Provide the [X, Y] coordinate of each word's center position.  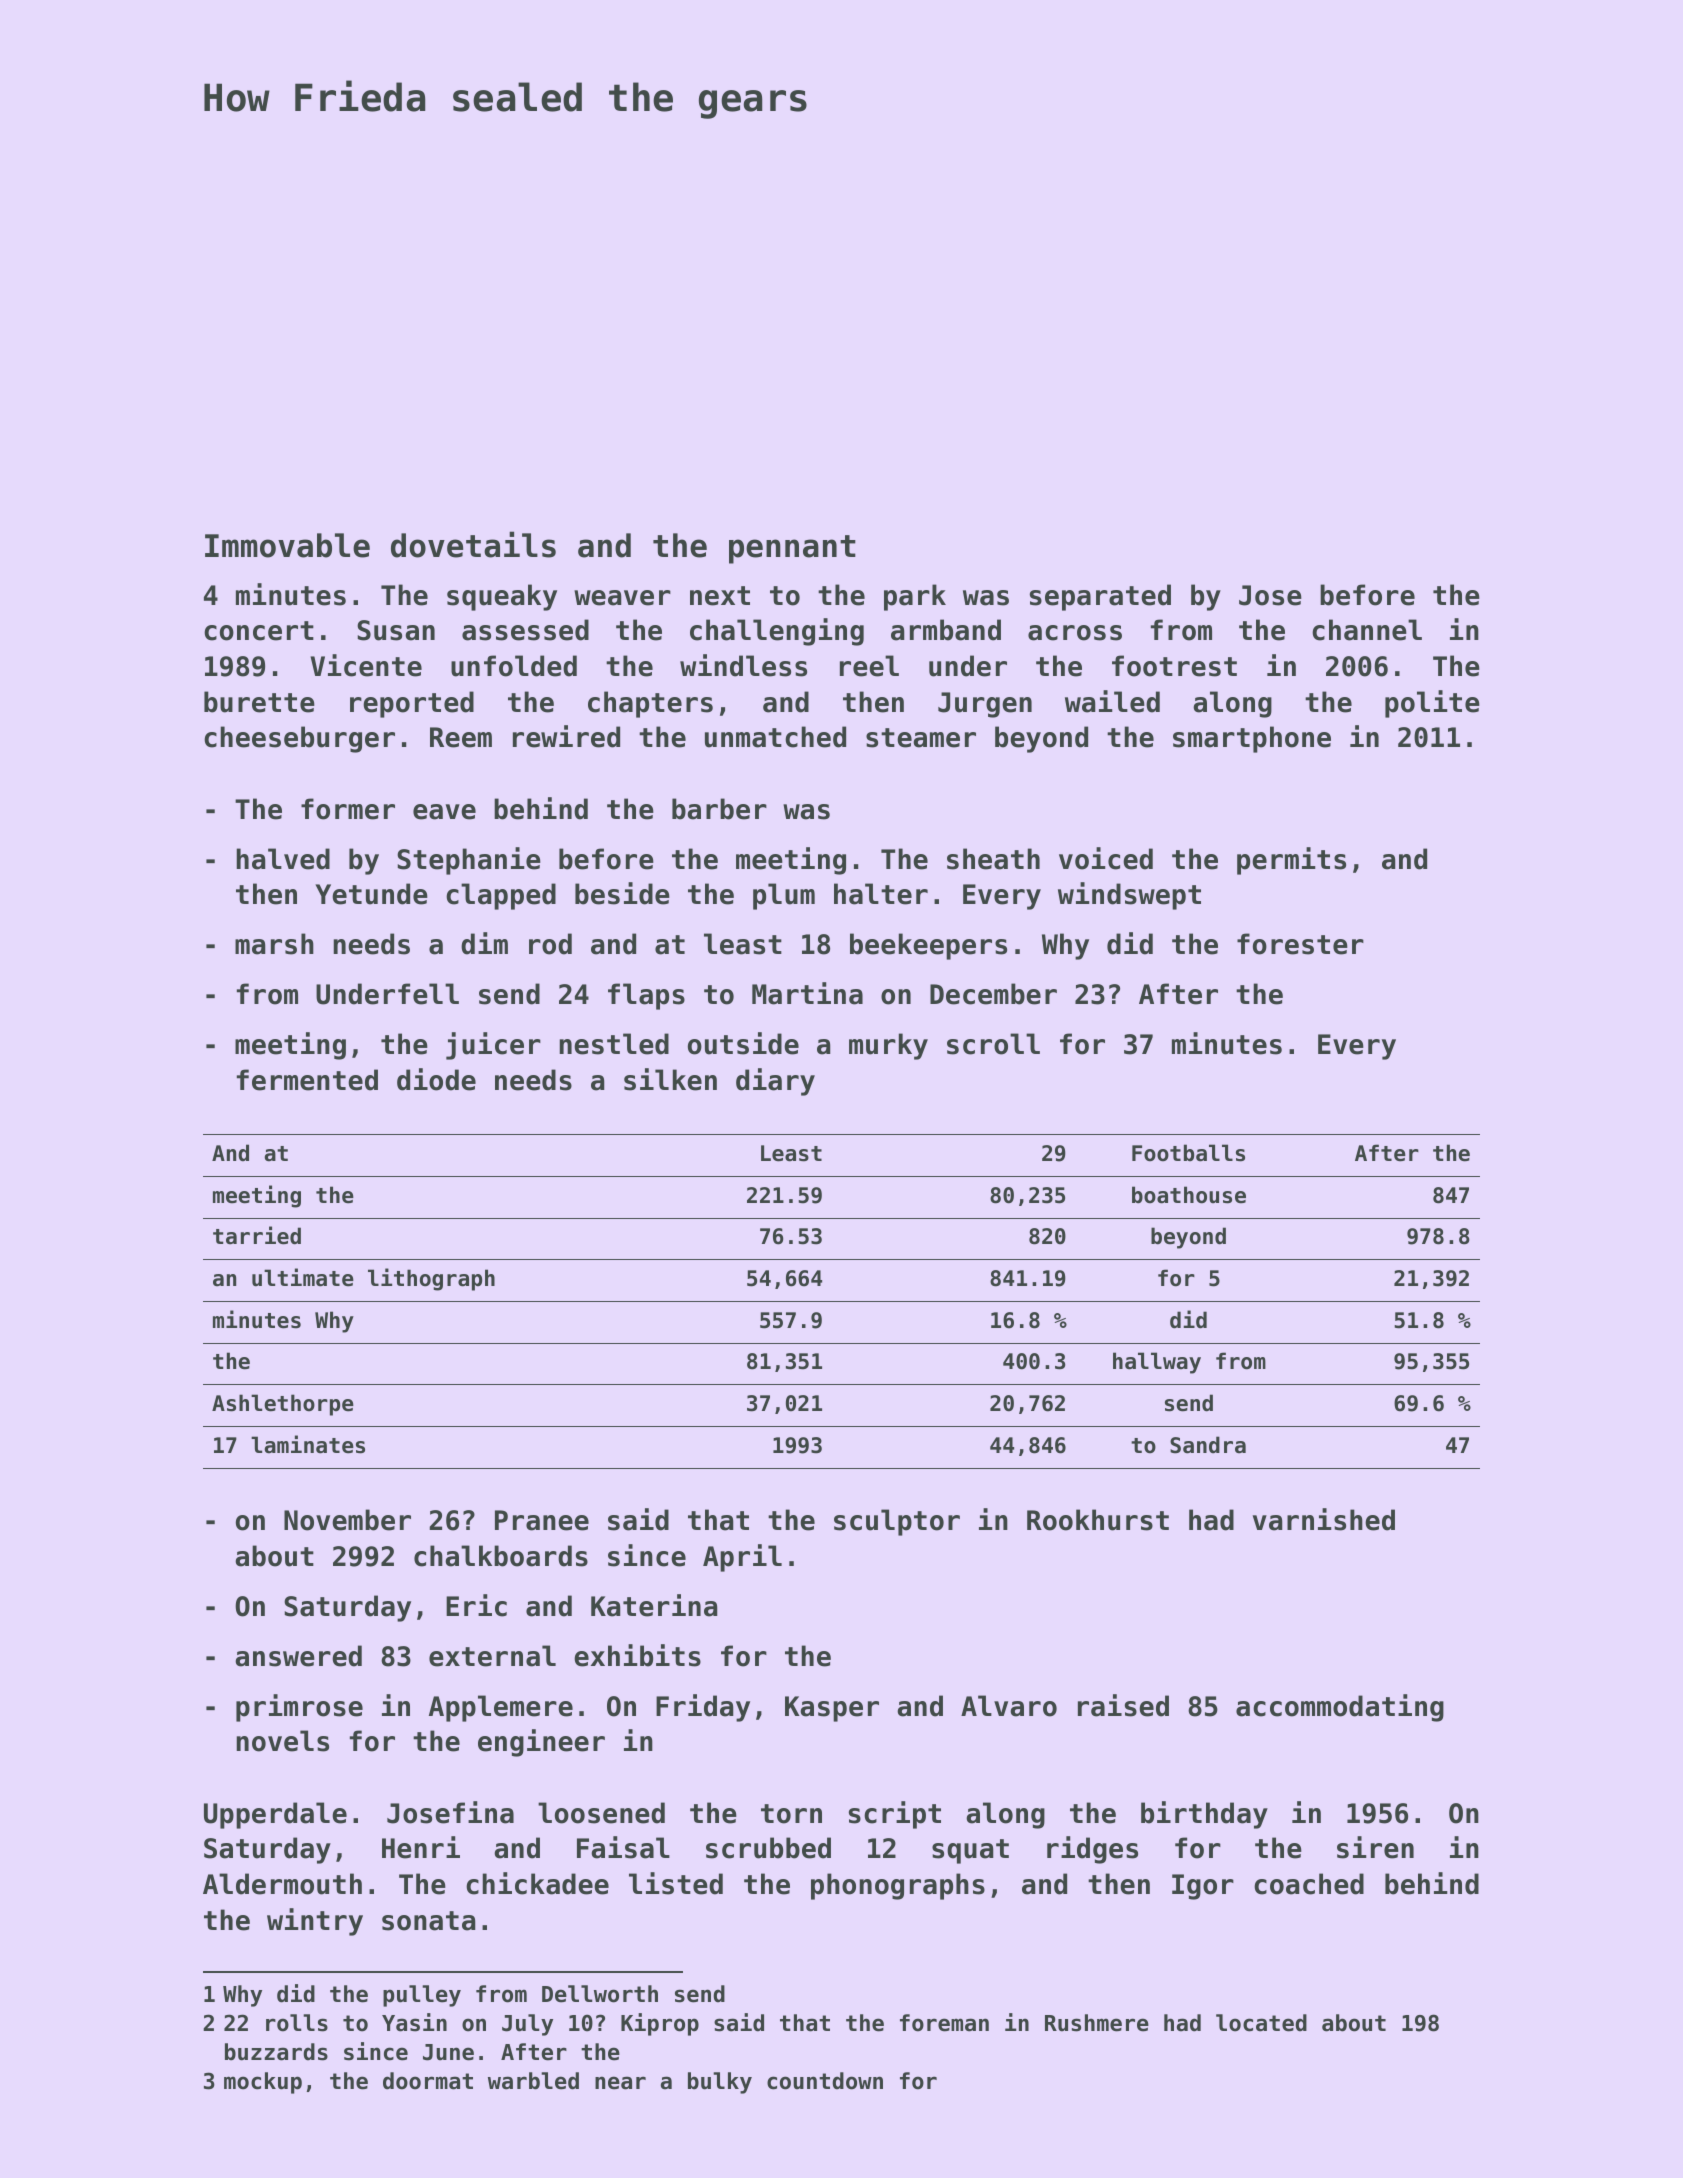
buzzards [276, 2052]
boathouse [1189, 1195]
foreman [944, 2023]
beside [622, 893]
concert [259, 631]
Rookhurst [1098, 1520]
